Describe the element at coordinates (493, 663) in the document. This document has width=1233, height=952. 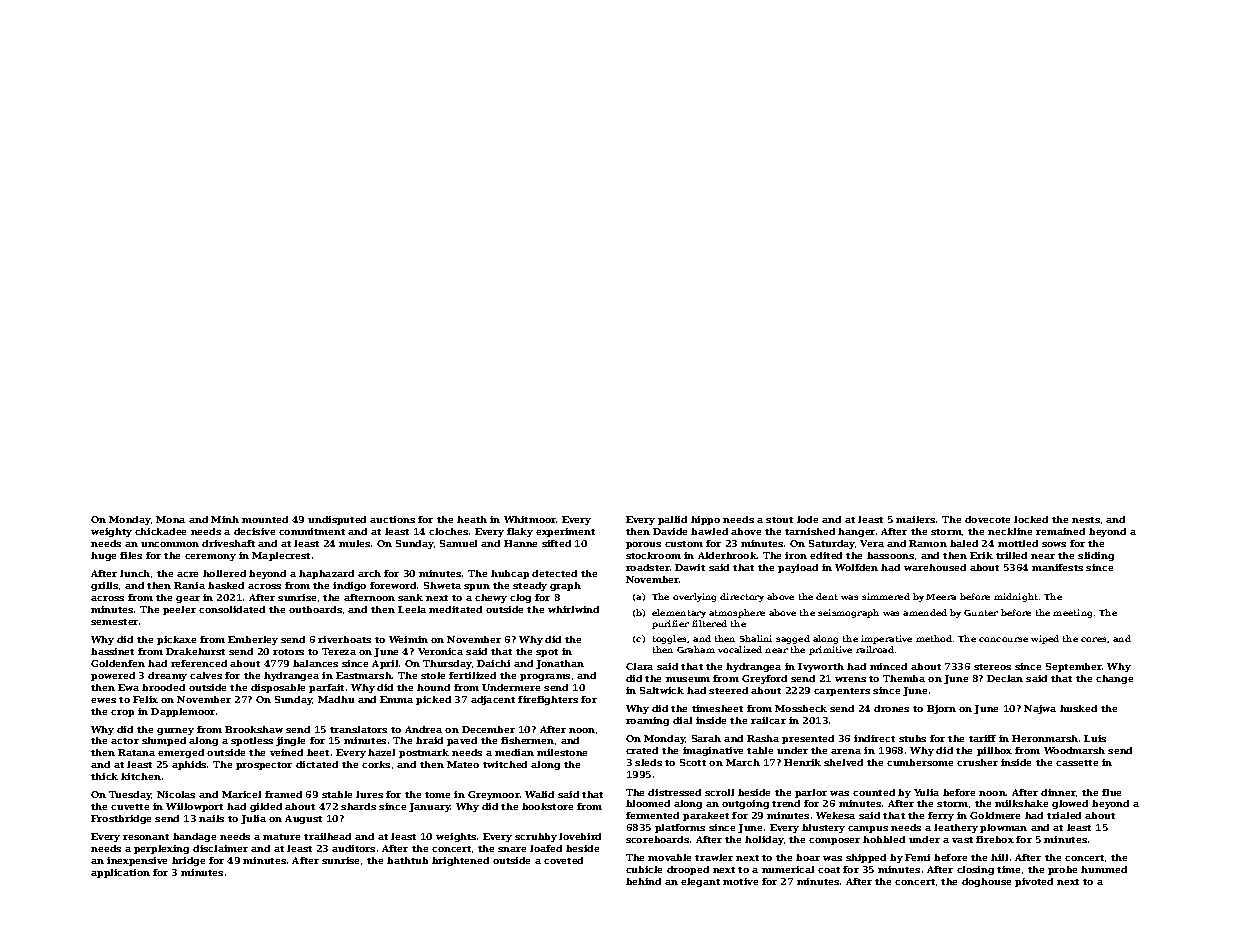
I see `Daichi` at that location.
